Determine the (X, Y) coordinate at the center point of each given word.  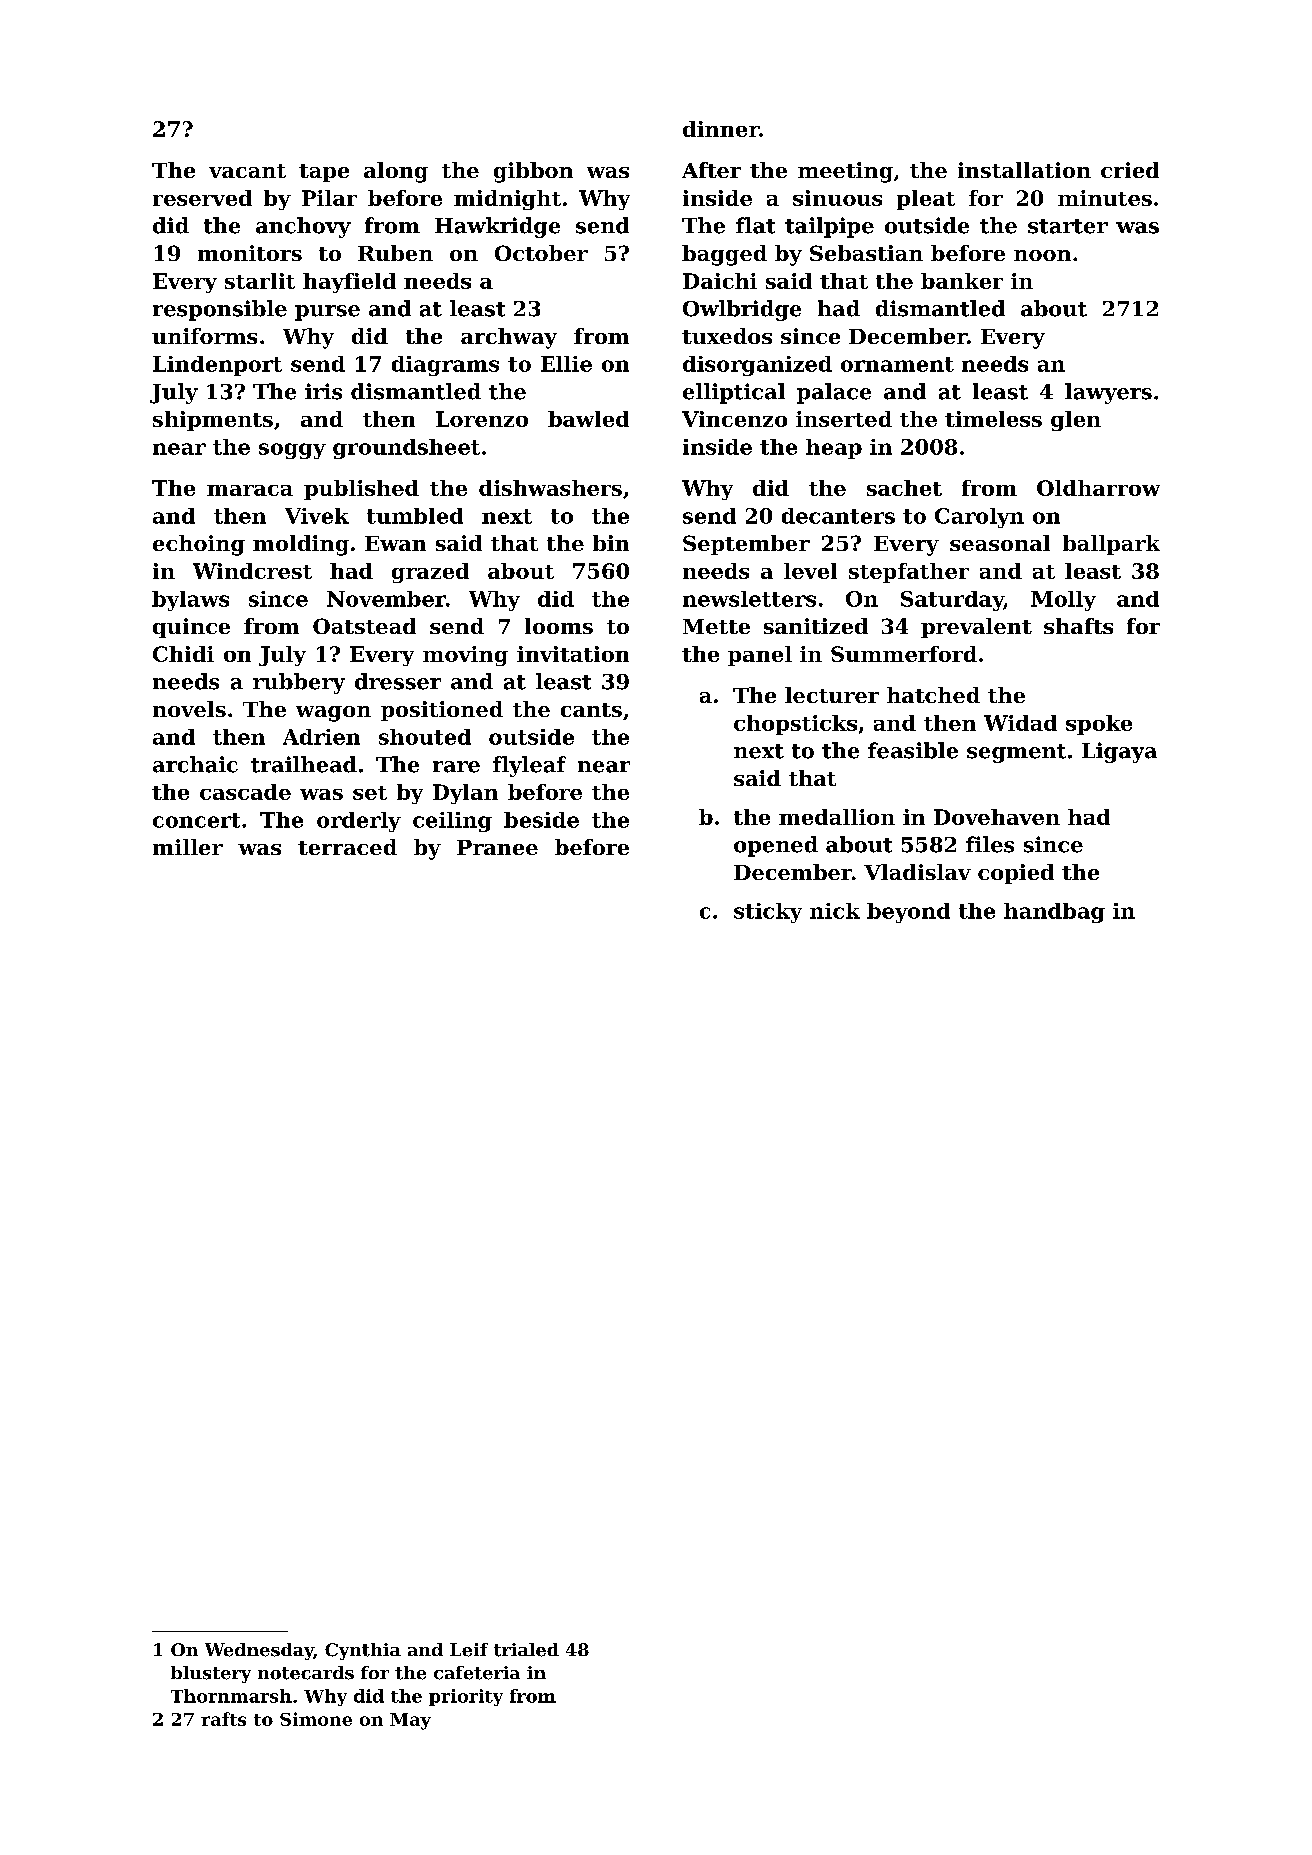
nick (835, 911)
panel (760, 656)
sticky (768, 913)
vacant (247, 171)
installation (1024, 170)
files (990, 844)
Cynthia (363, 1651)
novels (189, 709)
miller (188, 847)
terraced (347, 847)
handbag (1054, 913)
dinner (721, 129)
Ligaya (1119, 752)
